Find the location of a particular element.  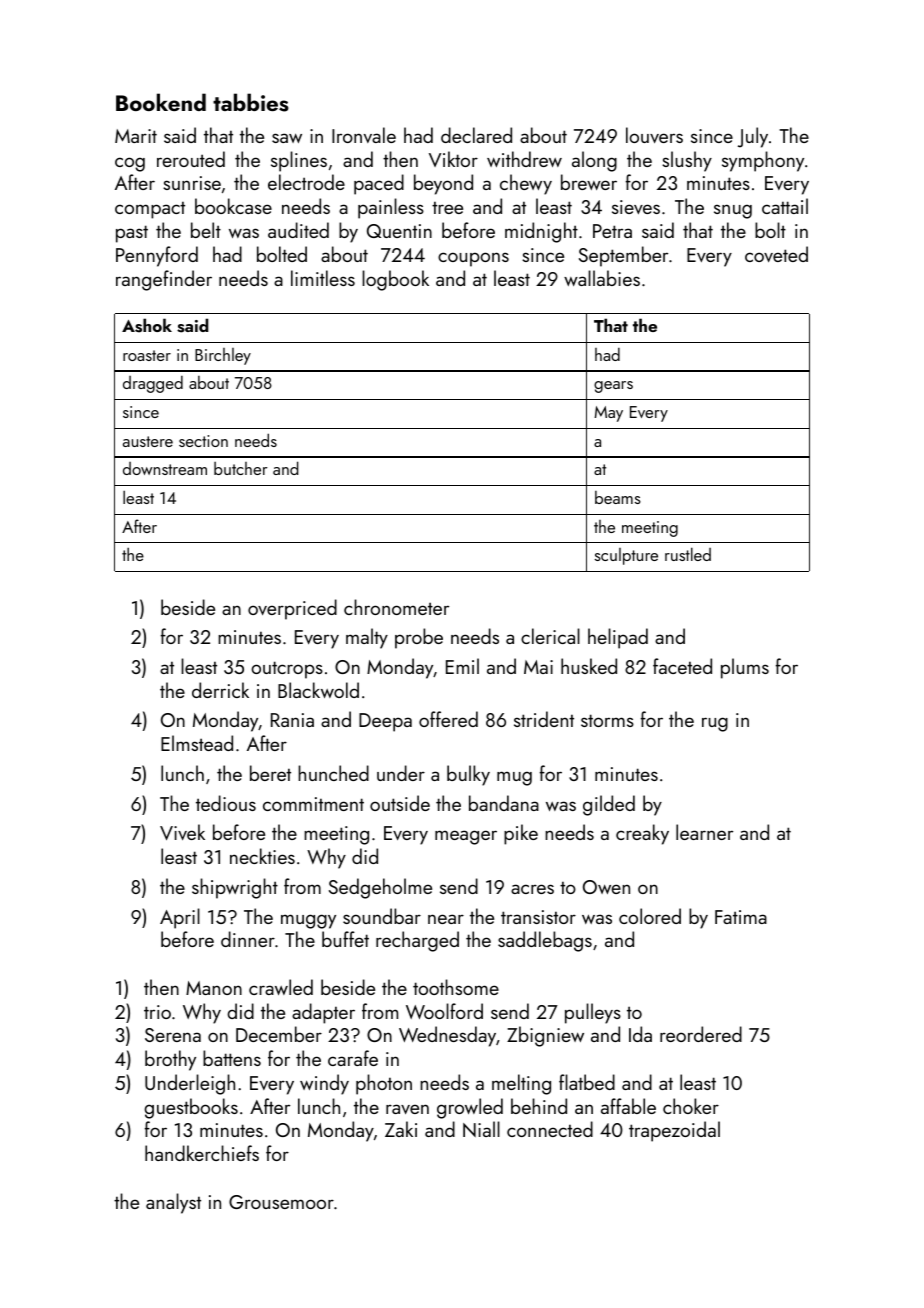

July is located at coordinates (753, 137).
